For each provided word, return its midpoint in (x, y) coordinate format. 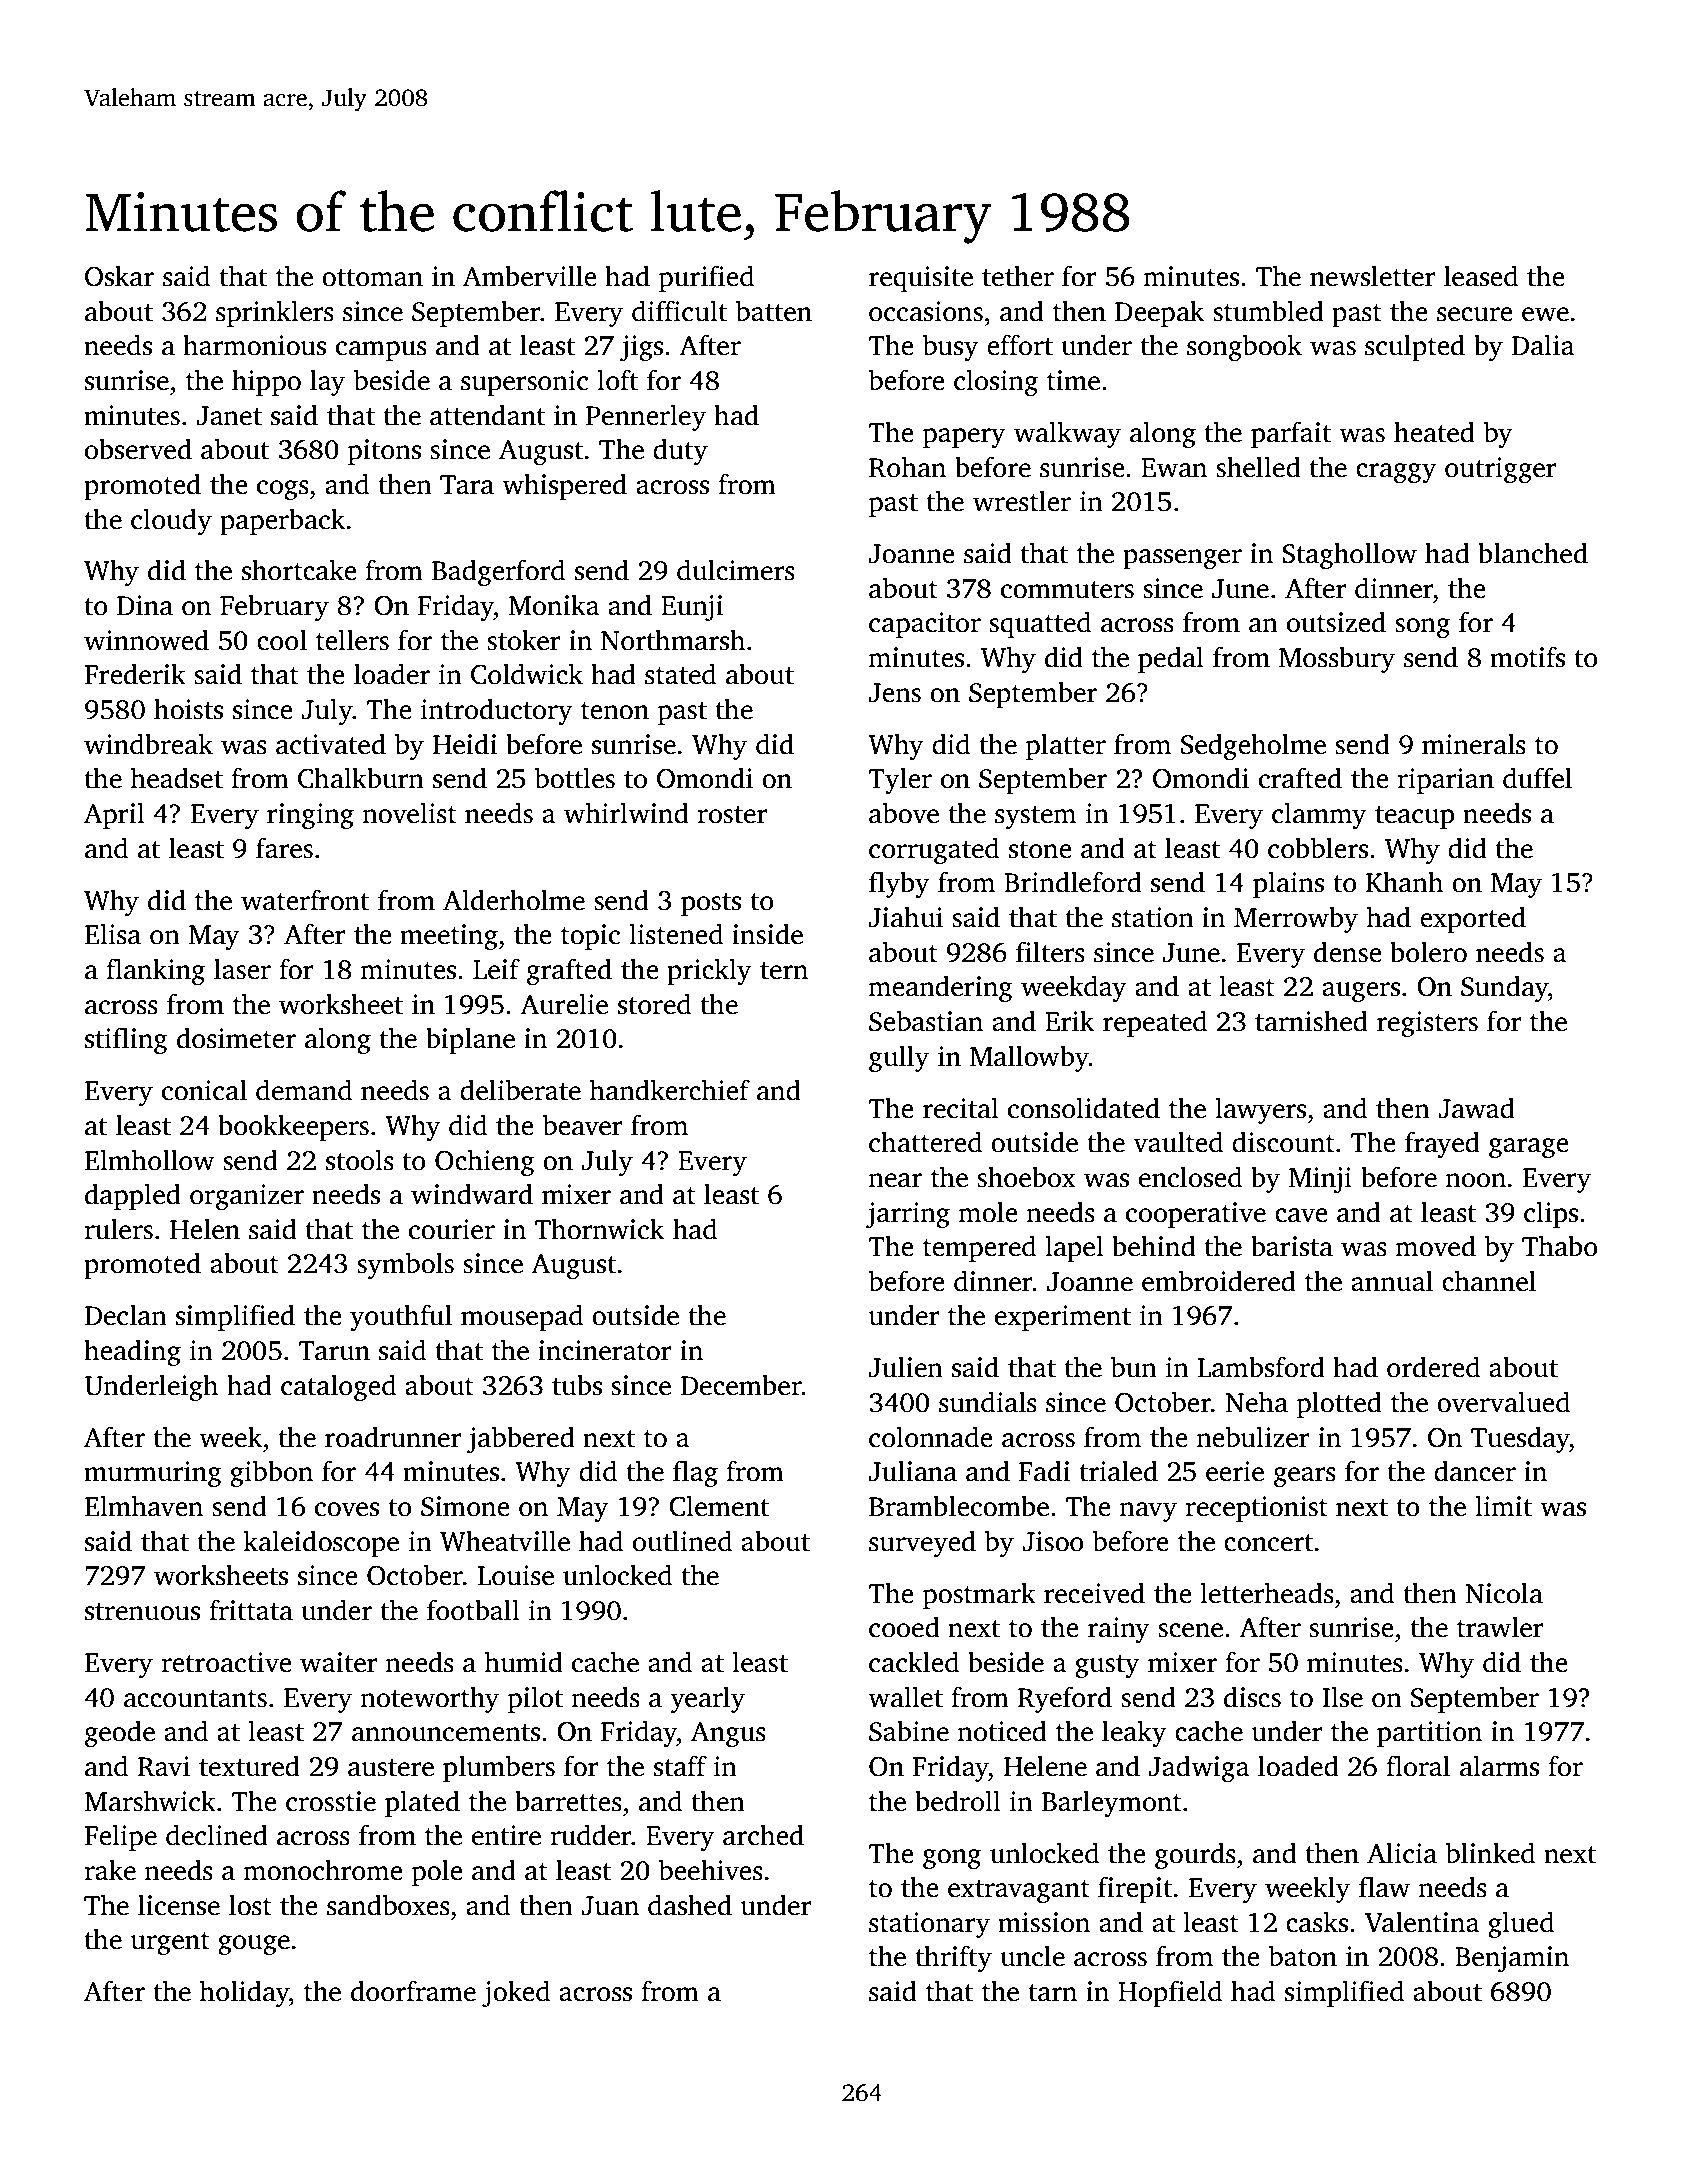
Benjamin (1512, 1959)
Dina (145, 605)
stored (654, 1004)
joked (516, 1993)
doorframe (413, 1991)
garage (1529, 1148)
